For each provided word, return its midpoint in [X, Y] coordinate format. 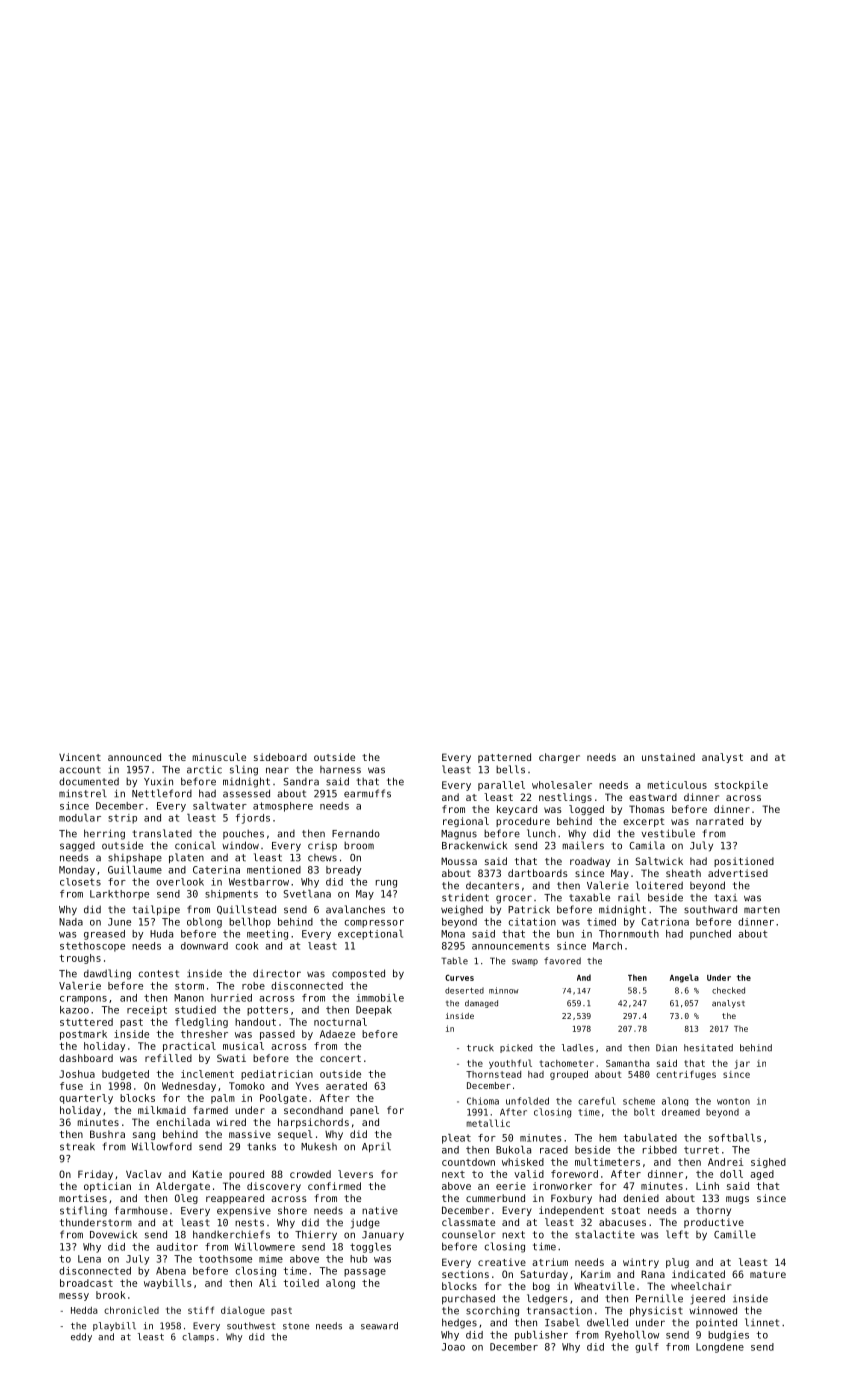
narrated [719, 821]
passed [277, 1035]
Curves [459, 978]
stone [296, 1326]
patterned [504, 758]
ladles [578, 1048]
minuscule [219, 757]
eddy [81, 1337]
